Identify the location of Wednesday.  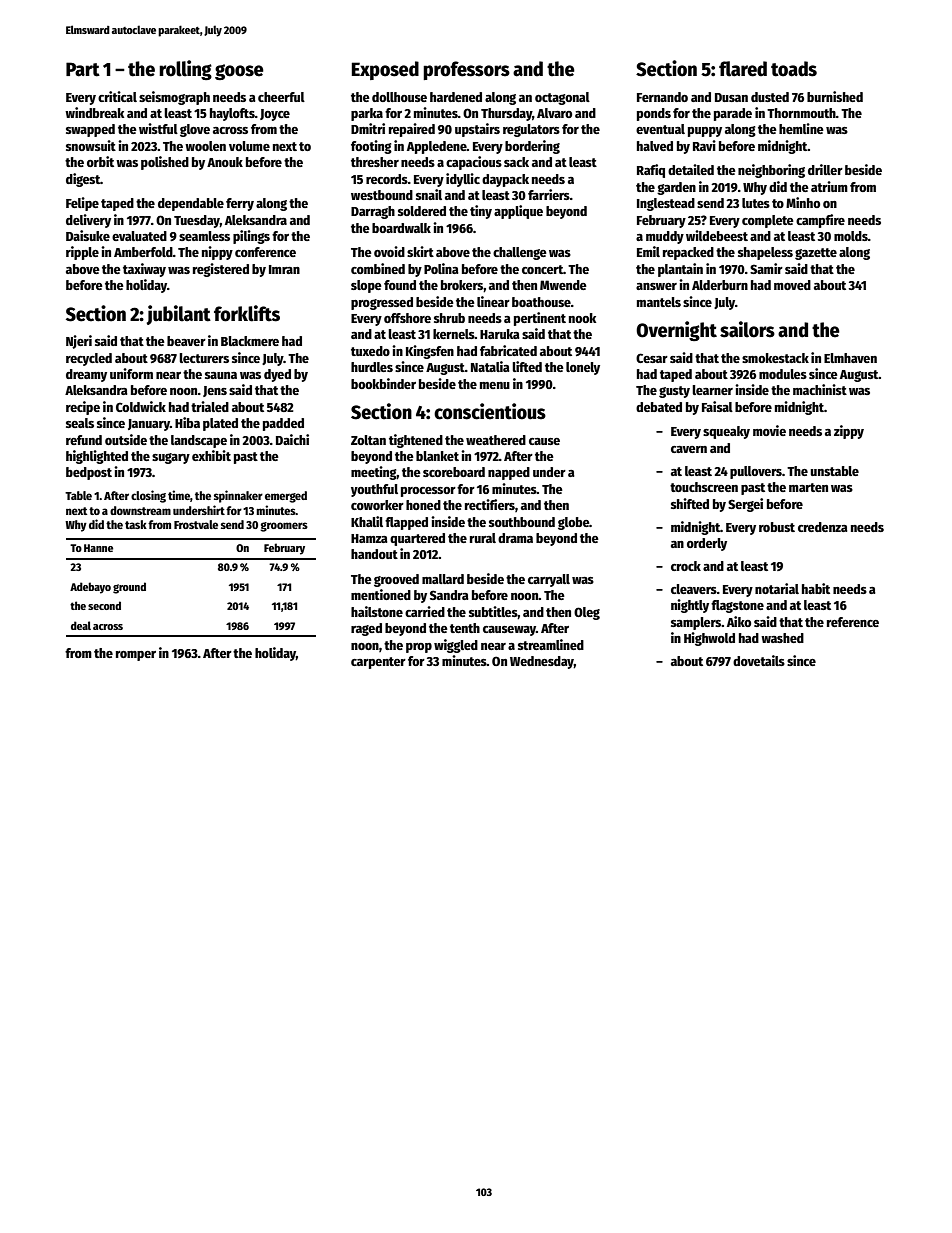
(542, 662).
